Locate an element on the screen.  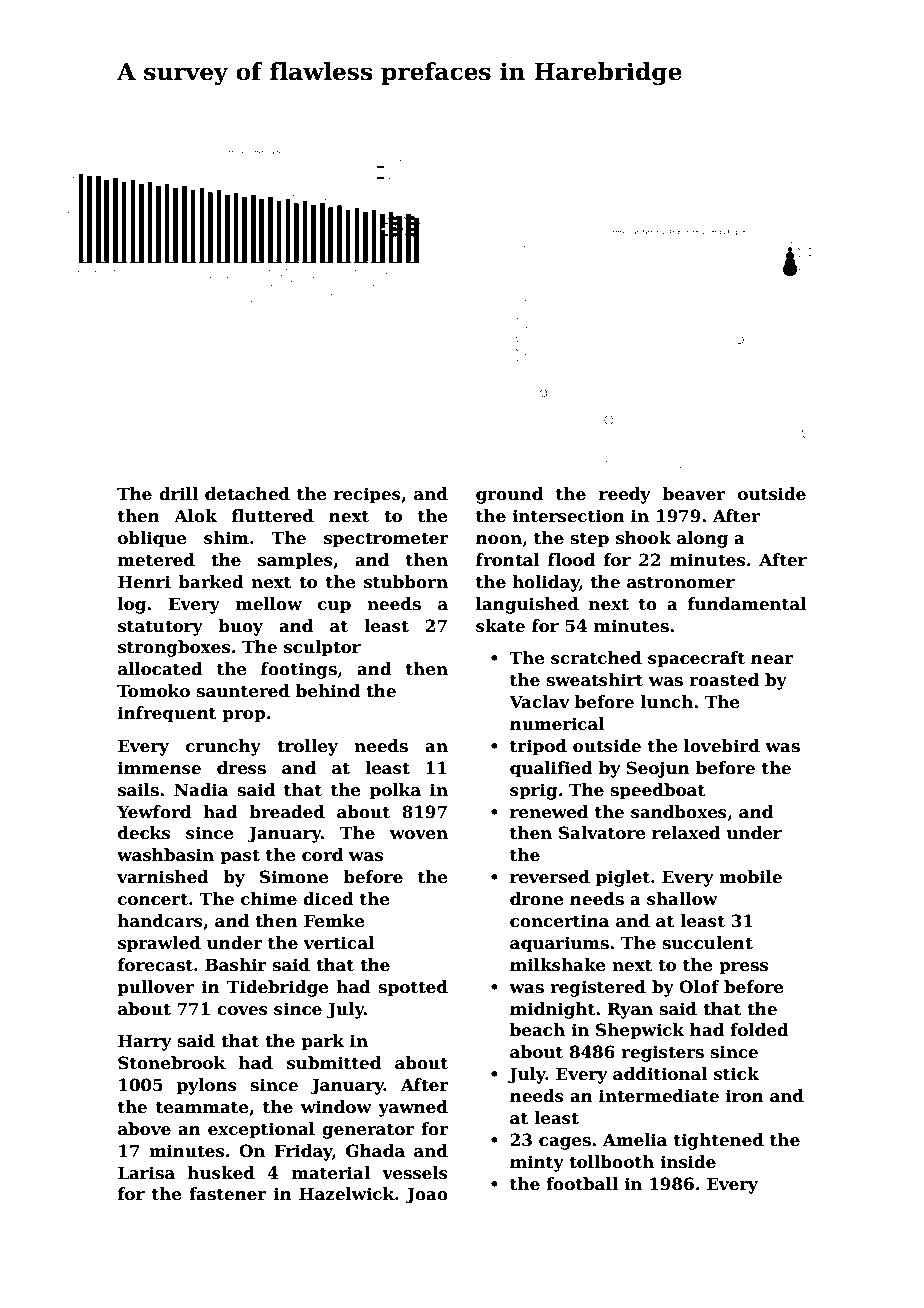
pylons is located at coordinates (207, 1086).
